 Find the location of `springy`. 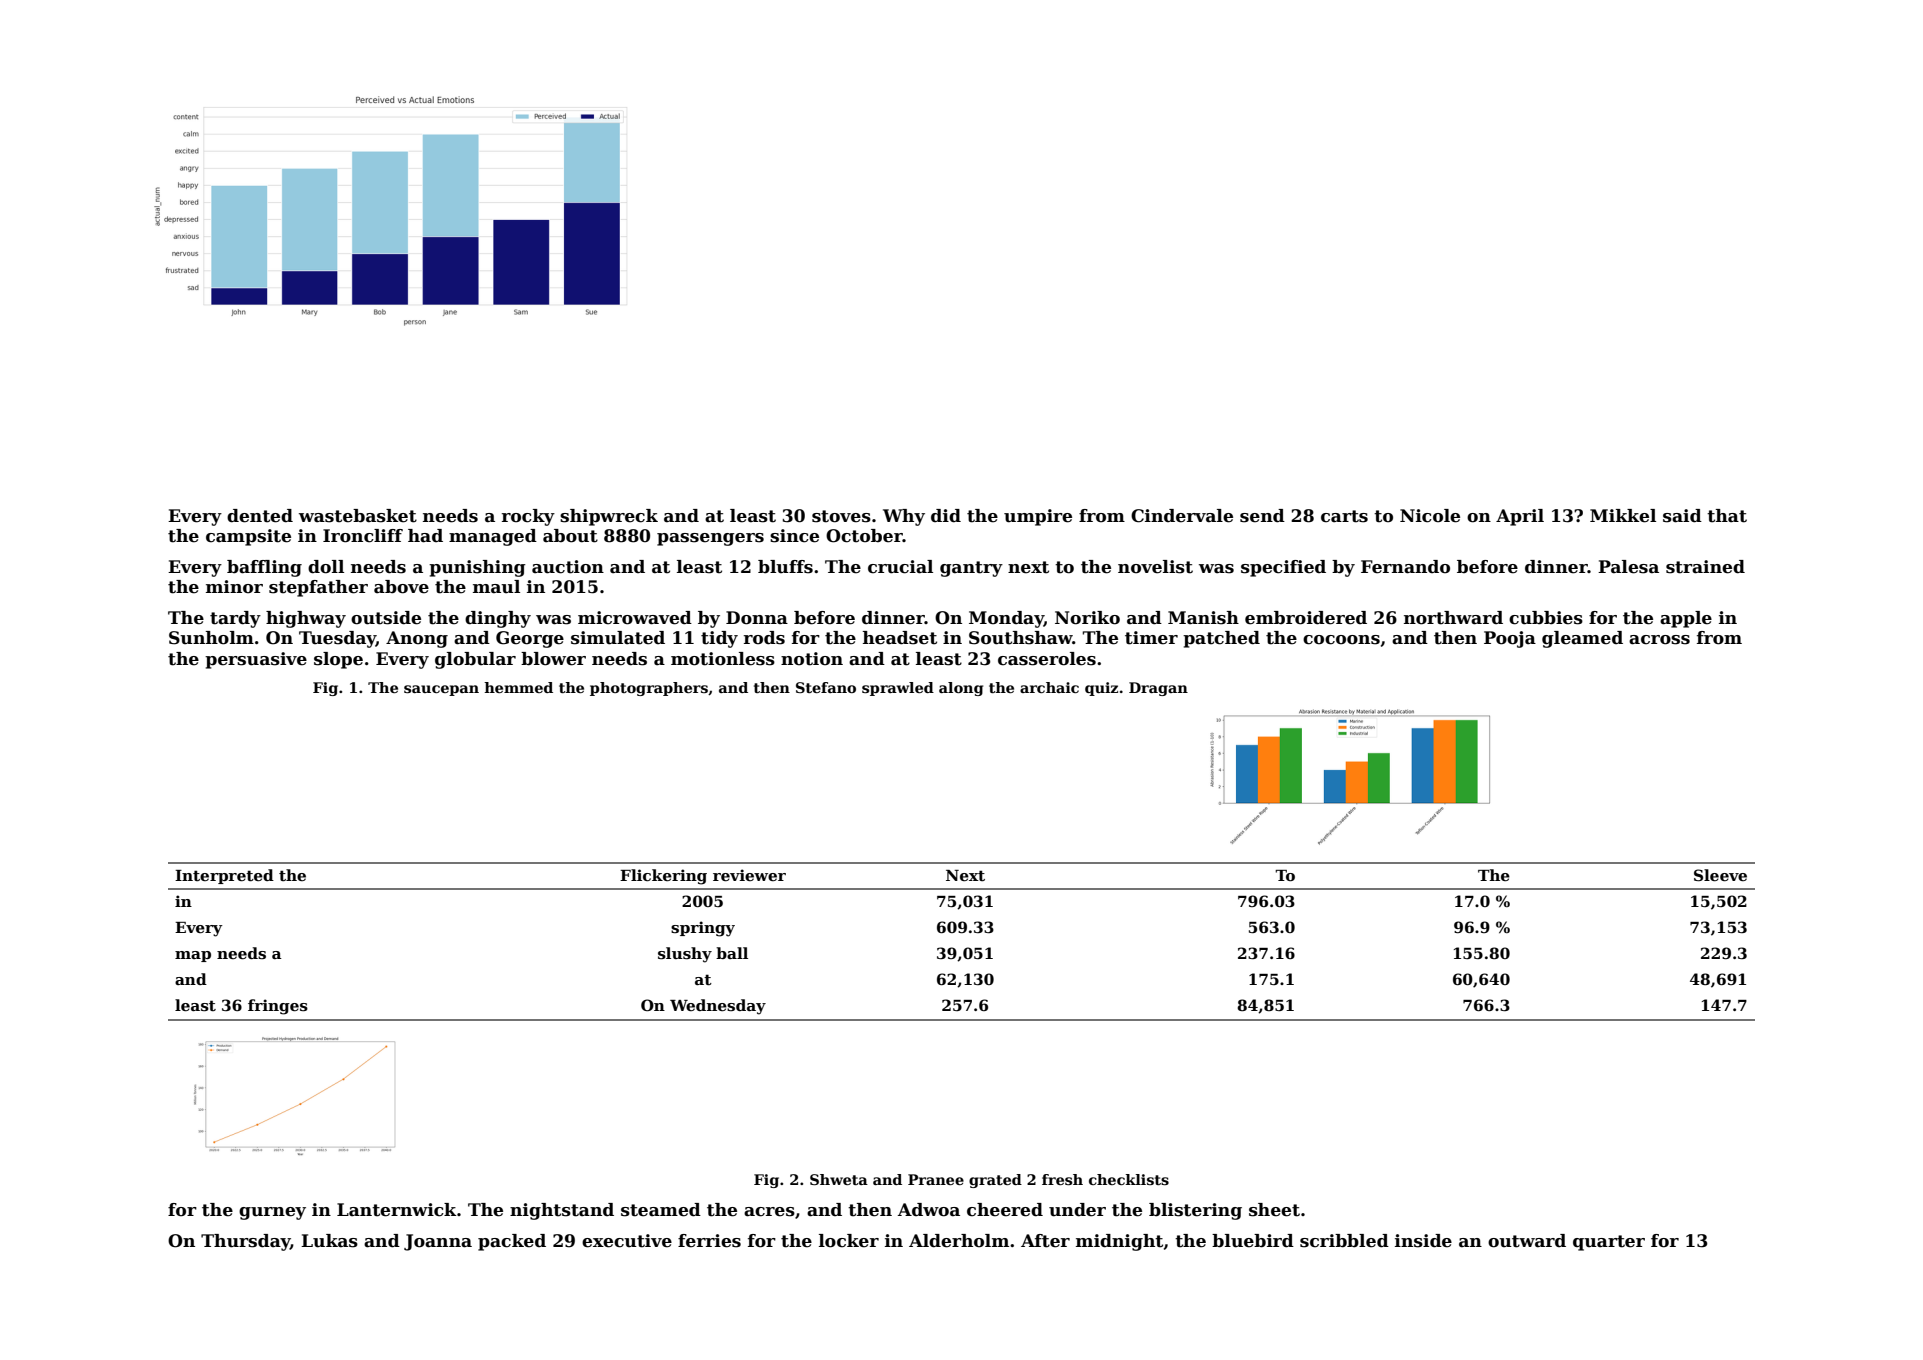

springy is located at coordinates (703, 929).
